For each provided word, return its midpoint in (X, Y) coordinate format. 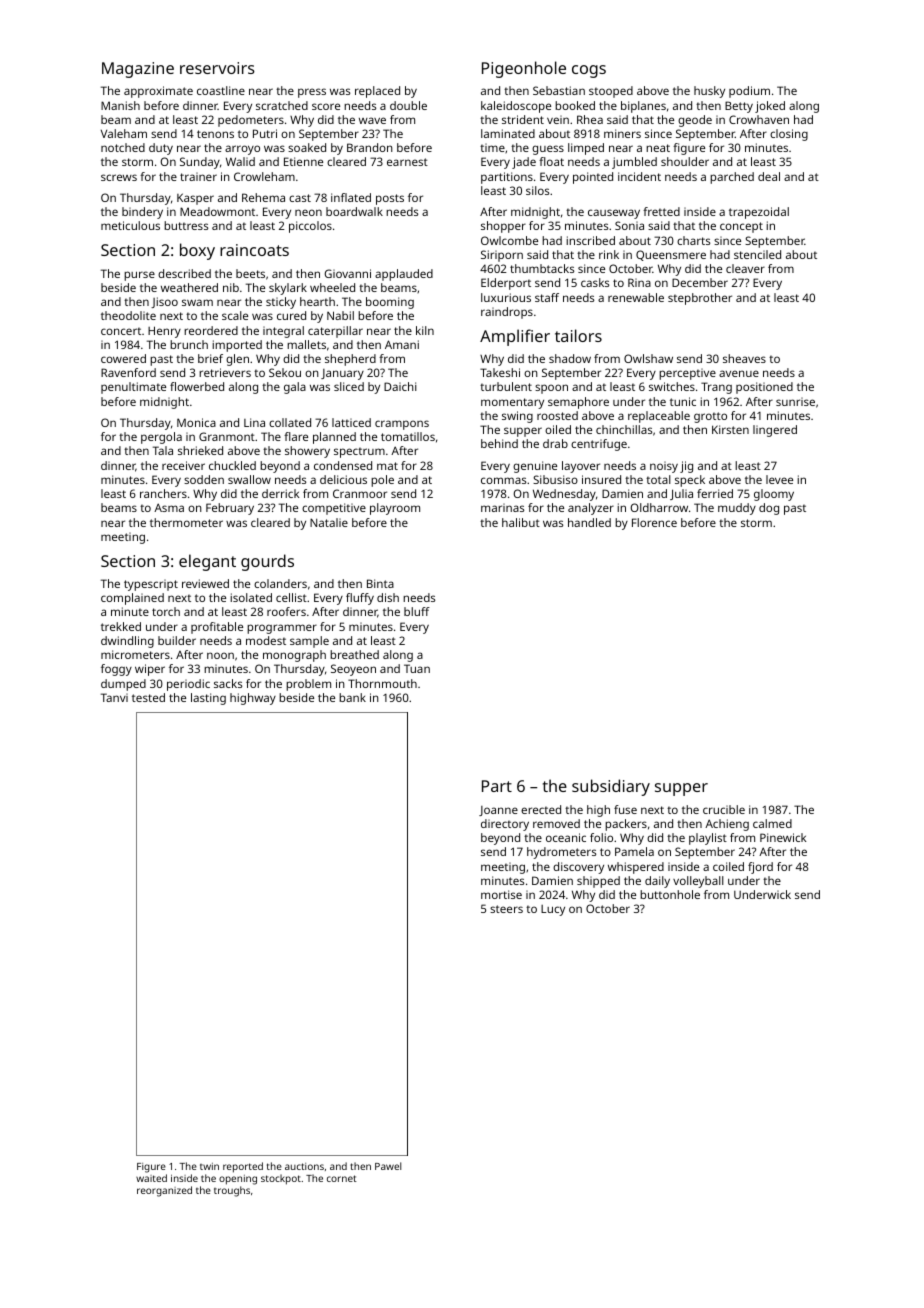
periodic (188, 685)
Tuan (417, 668)
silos (537, 190)
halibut (521, 522)
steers (506, 909)
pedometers (251, 121)
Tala (163, 450)
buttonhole (670, 894)
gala (295, 388)
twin (209, 1166)
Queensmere (671, 255)
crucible (724, 809)
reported (243, 1167)
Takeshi (500, 372)
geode (695, 121)
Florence (654, 522)
